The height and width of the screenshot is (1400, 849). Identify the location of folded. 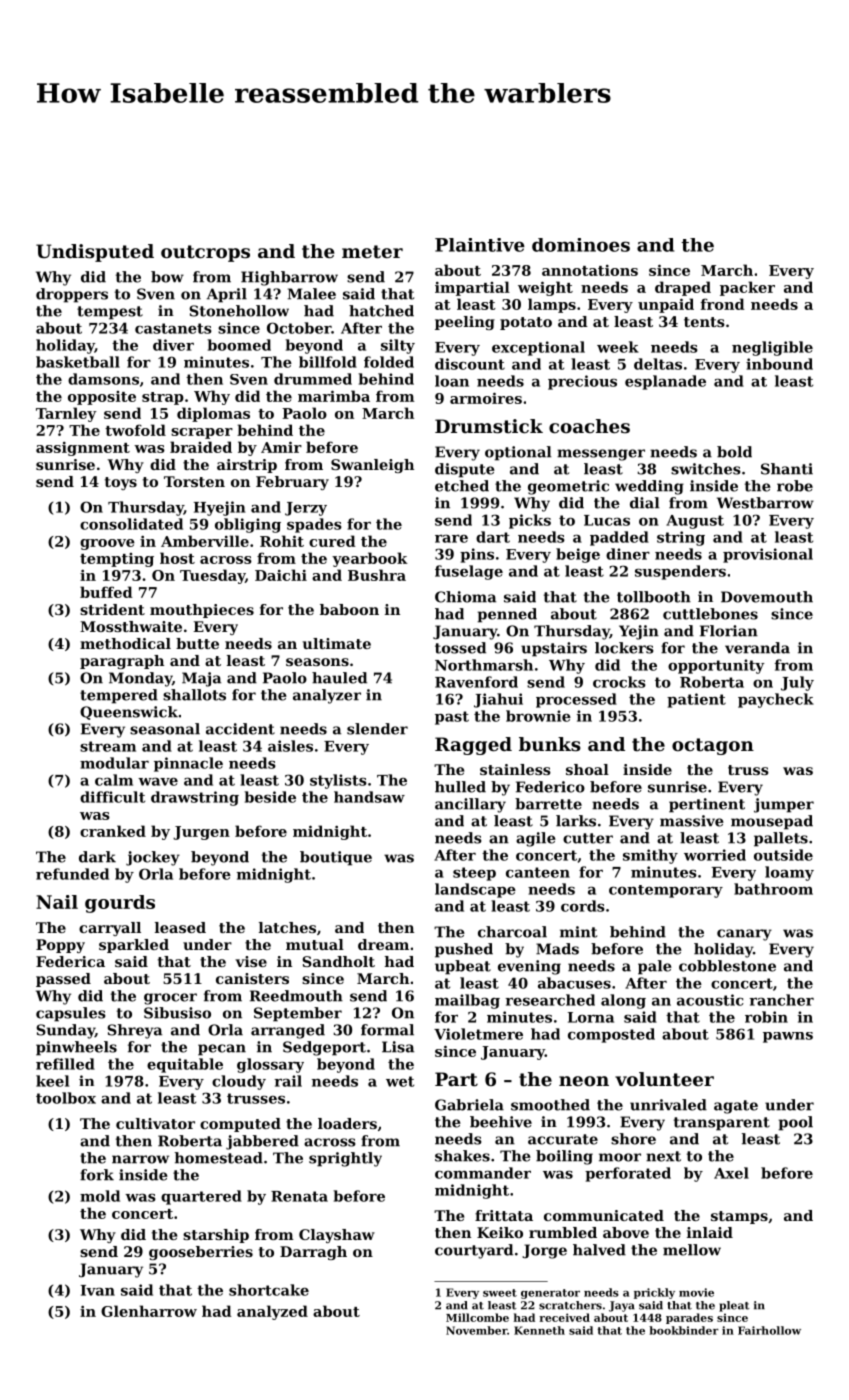
(389, 362).
